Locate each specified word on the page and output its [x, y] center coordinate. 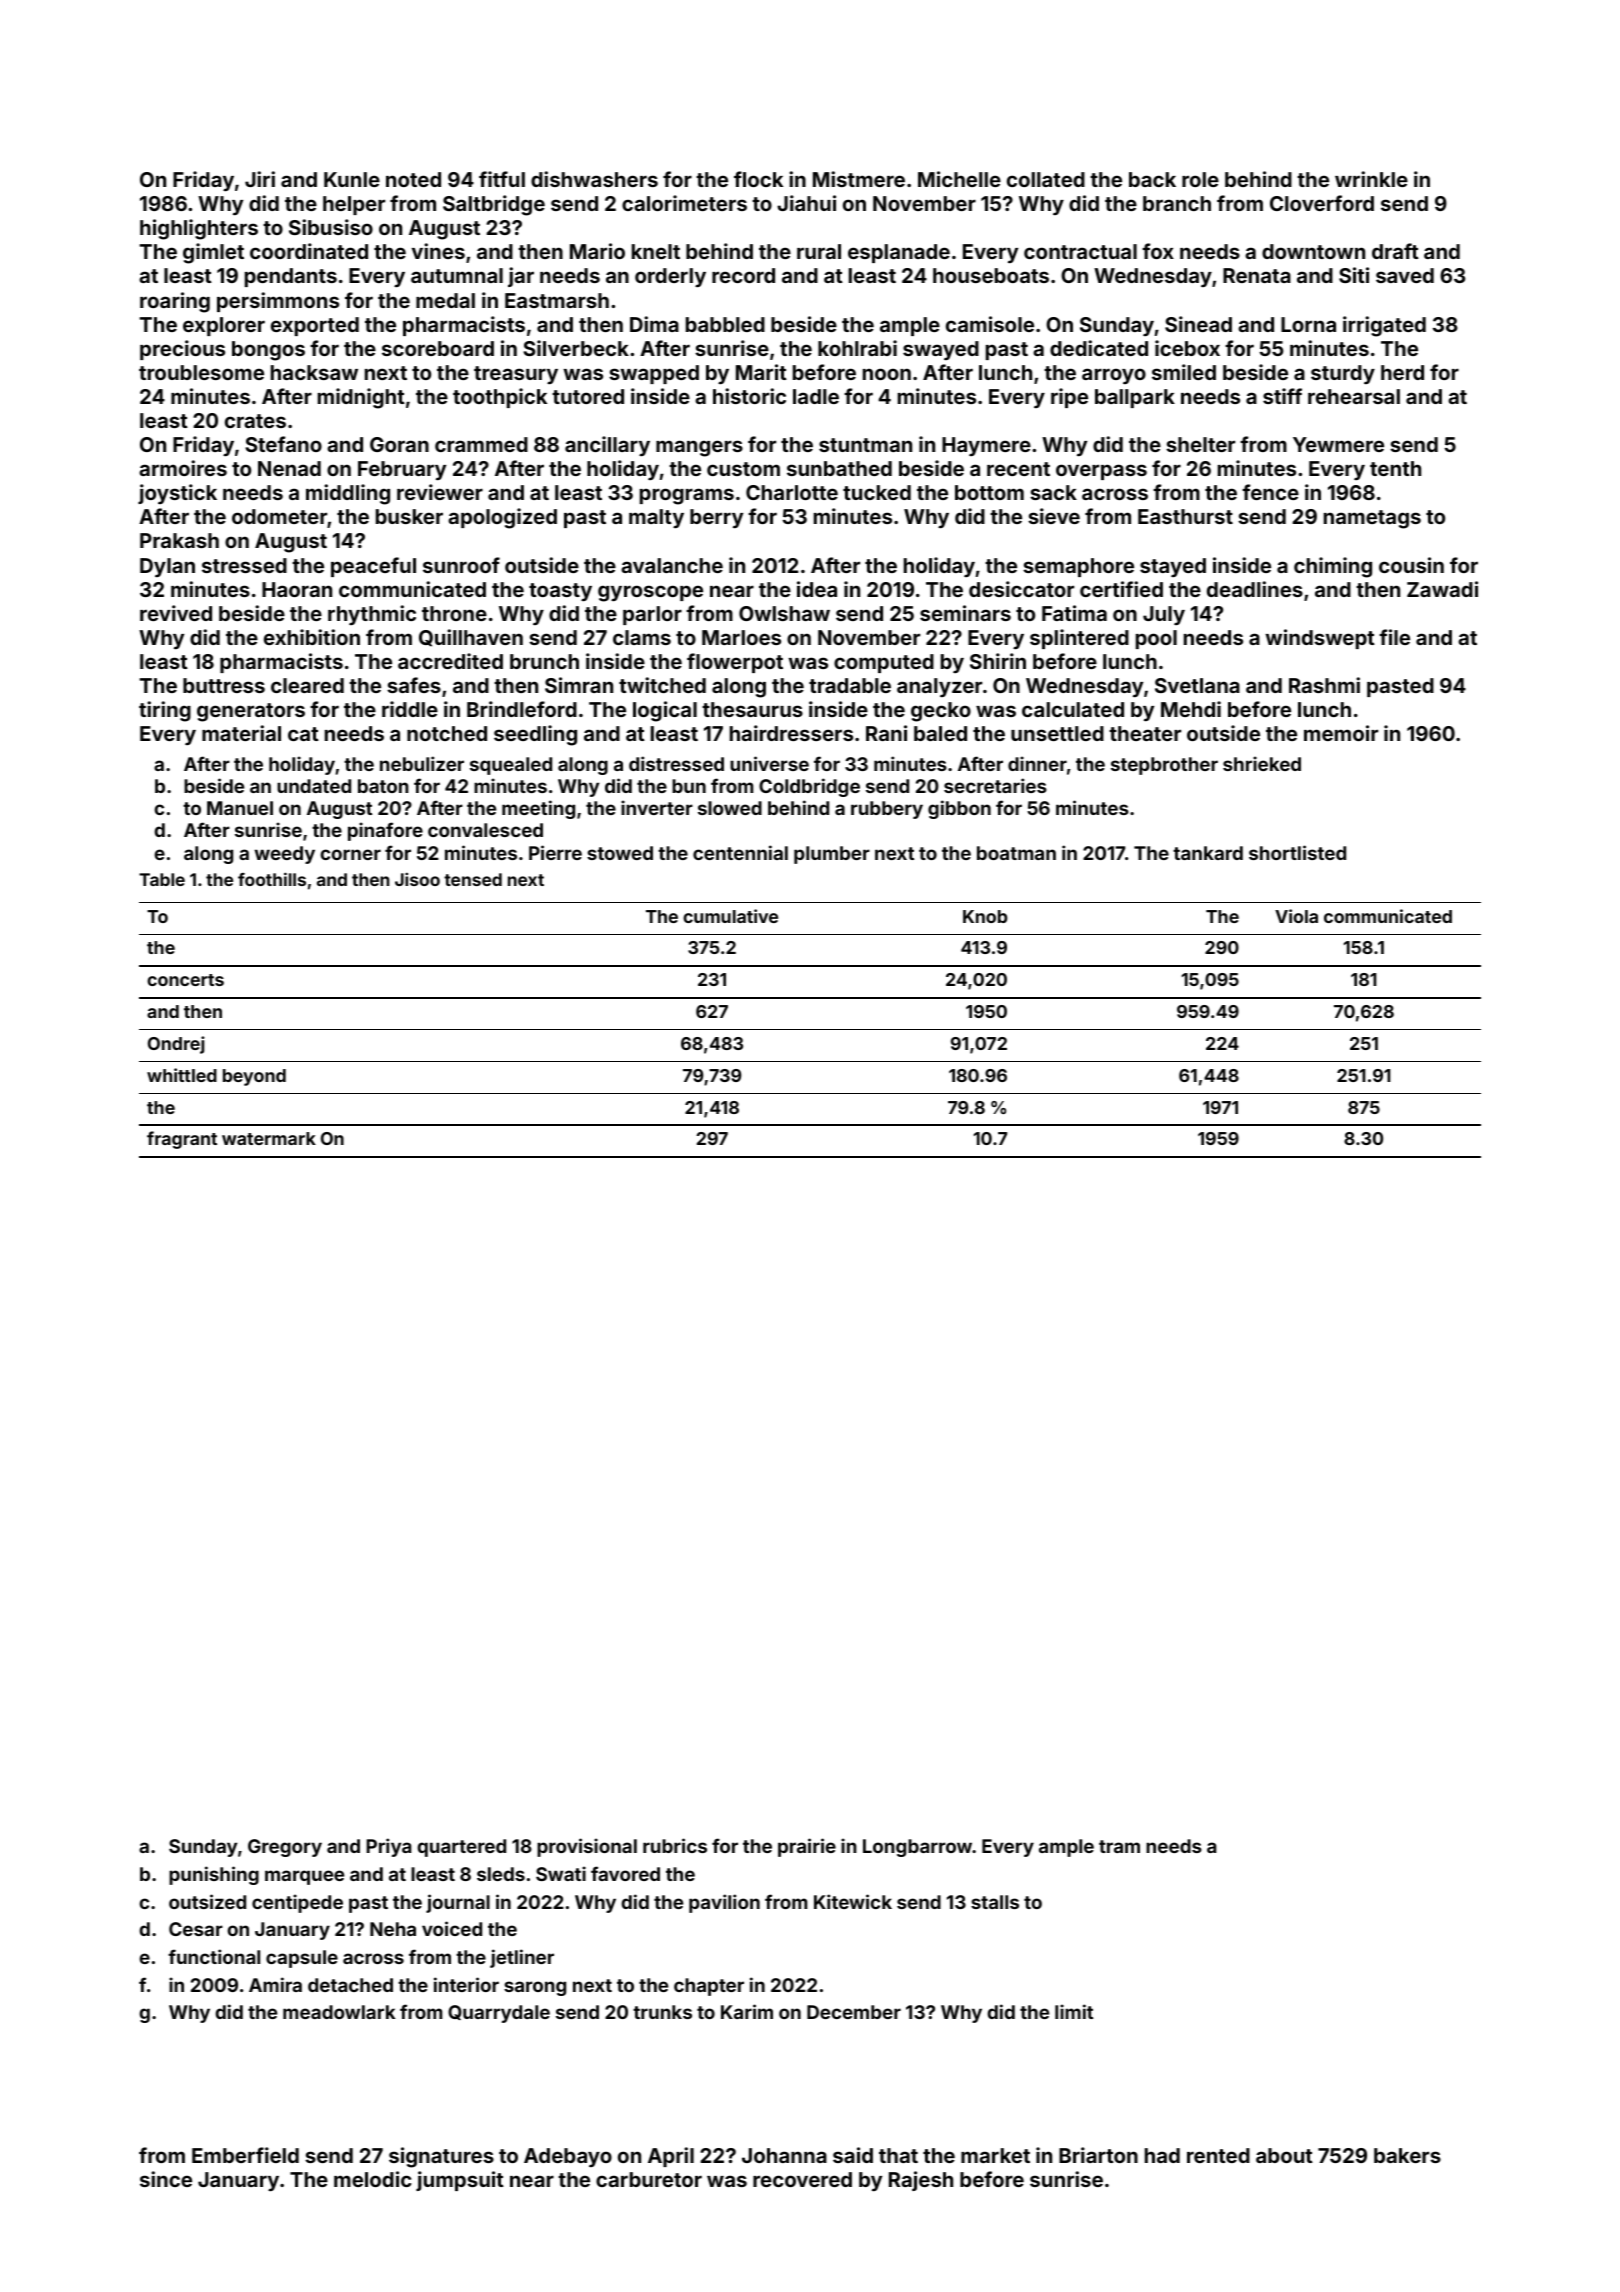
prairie [807, 1847]
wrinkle [1371, 179]
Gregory [285, 1848]
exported [315, 326]
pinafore [385, 831]
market [995, 2155]
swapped [654, 374]
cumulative [730, 916]
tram [1119, 1846]
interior [466, 1984]
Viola [1296, 916]
